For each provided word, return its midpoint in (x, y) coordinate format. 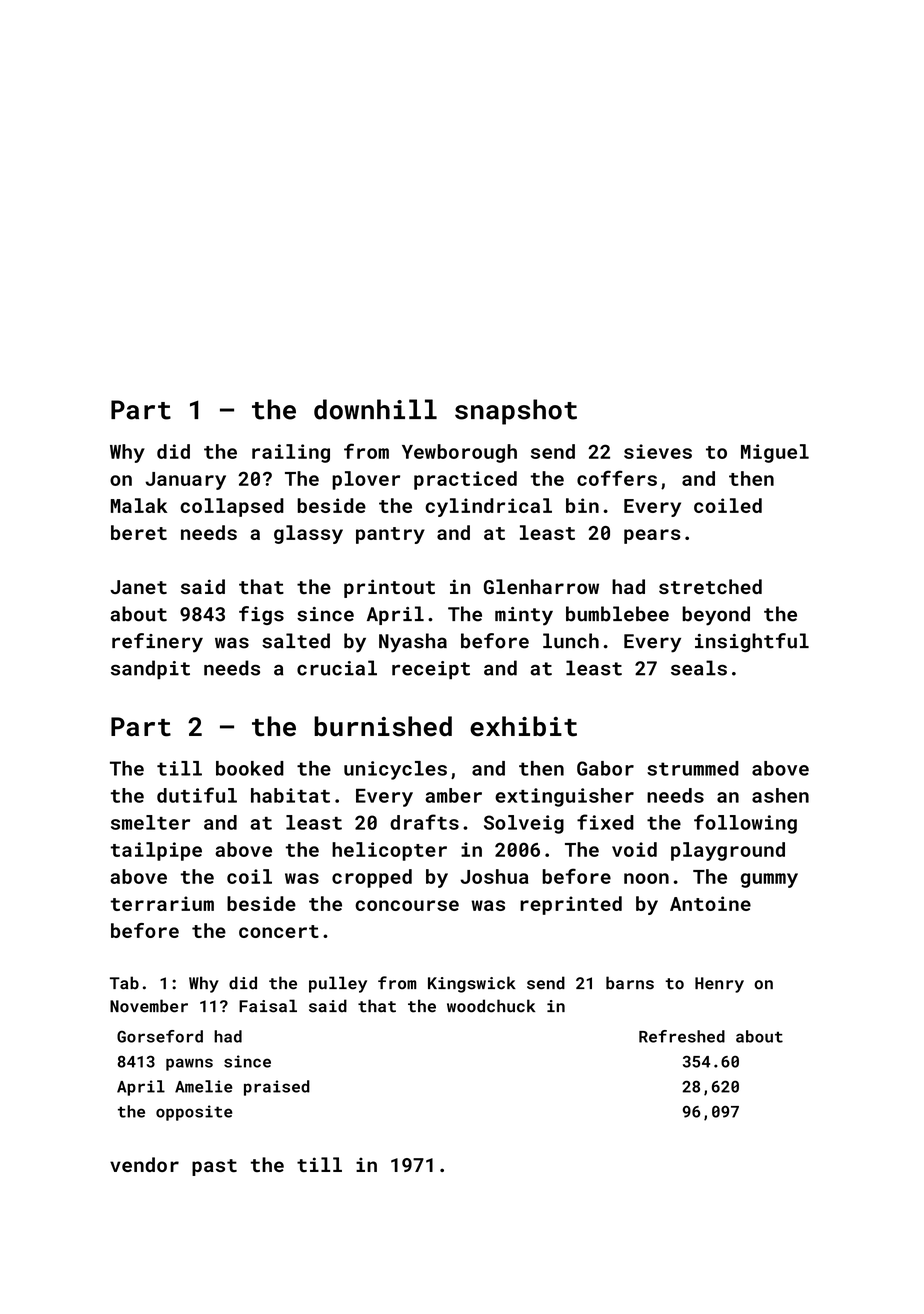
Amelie (204, 1086)
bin (582, 505)
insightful (752, 642)
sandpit (150, 669)
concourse (407, 905)
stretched (710, 586)
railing (291, 453)
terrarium (162, 903)
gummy (769, 880)
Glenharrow (541, 586)
